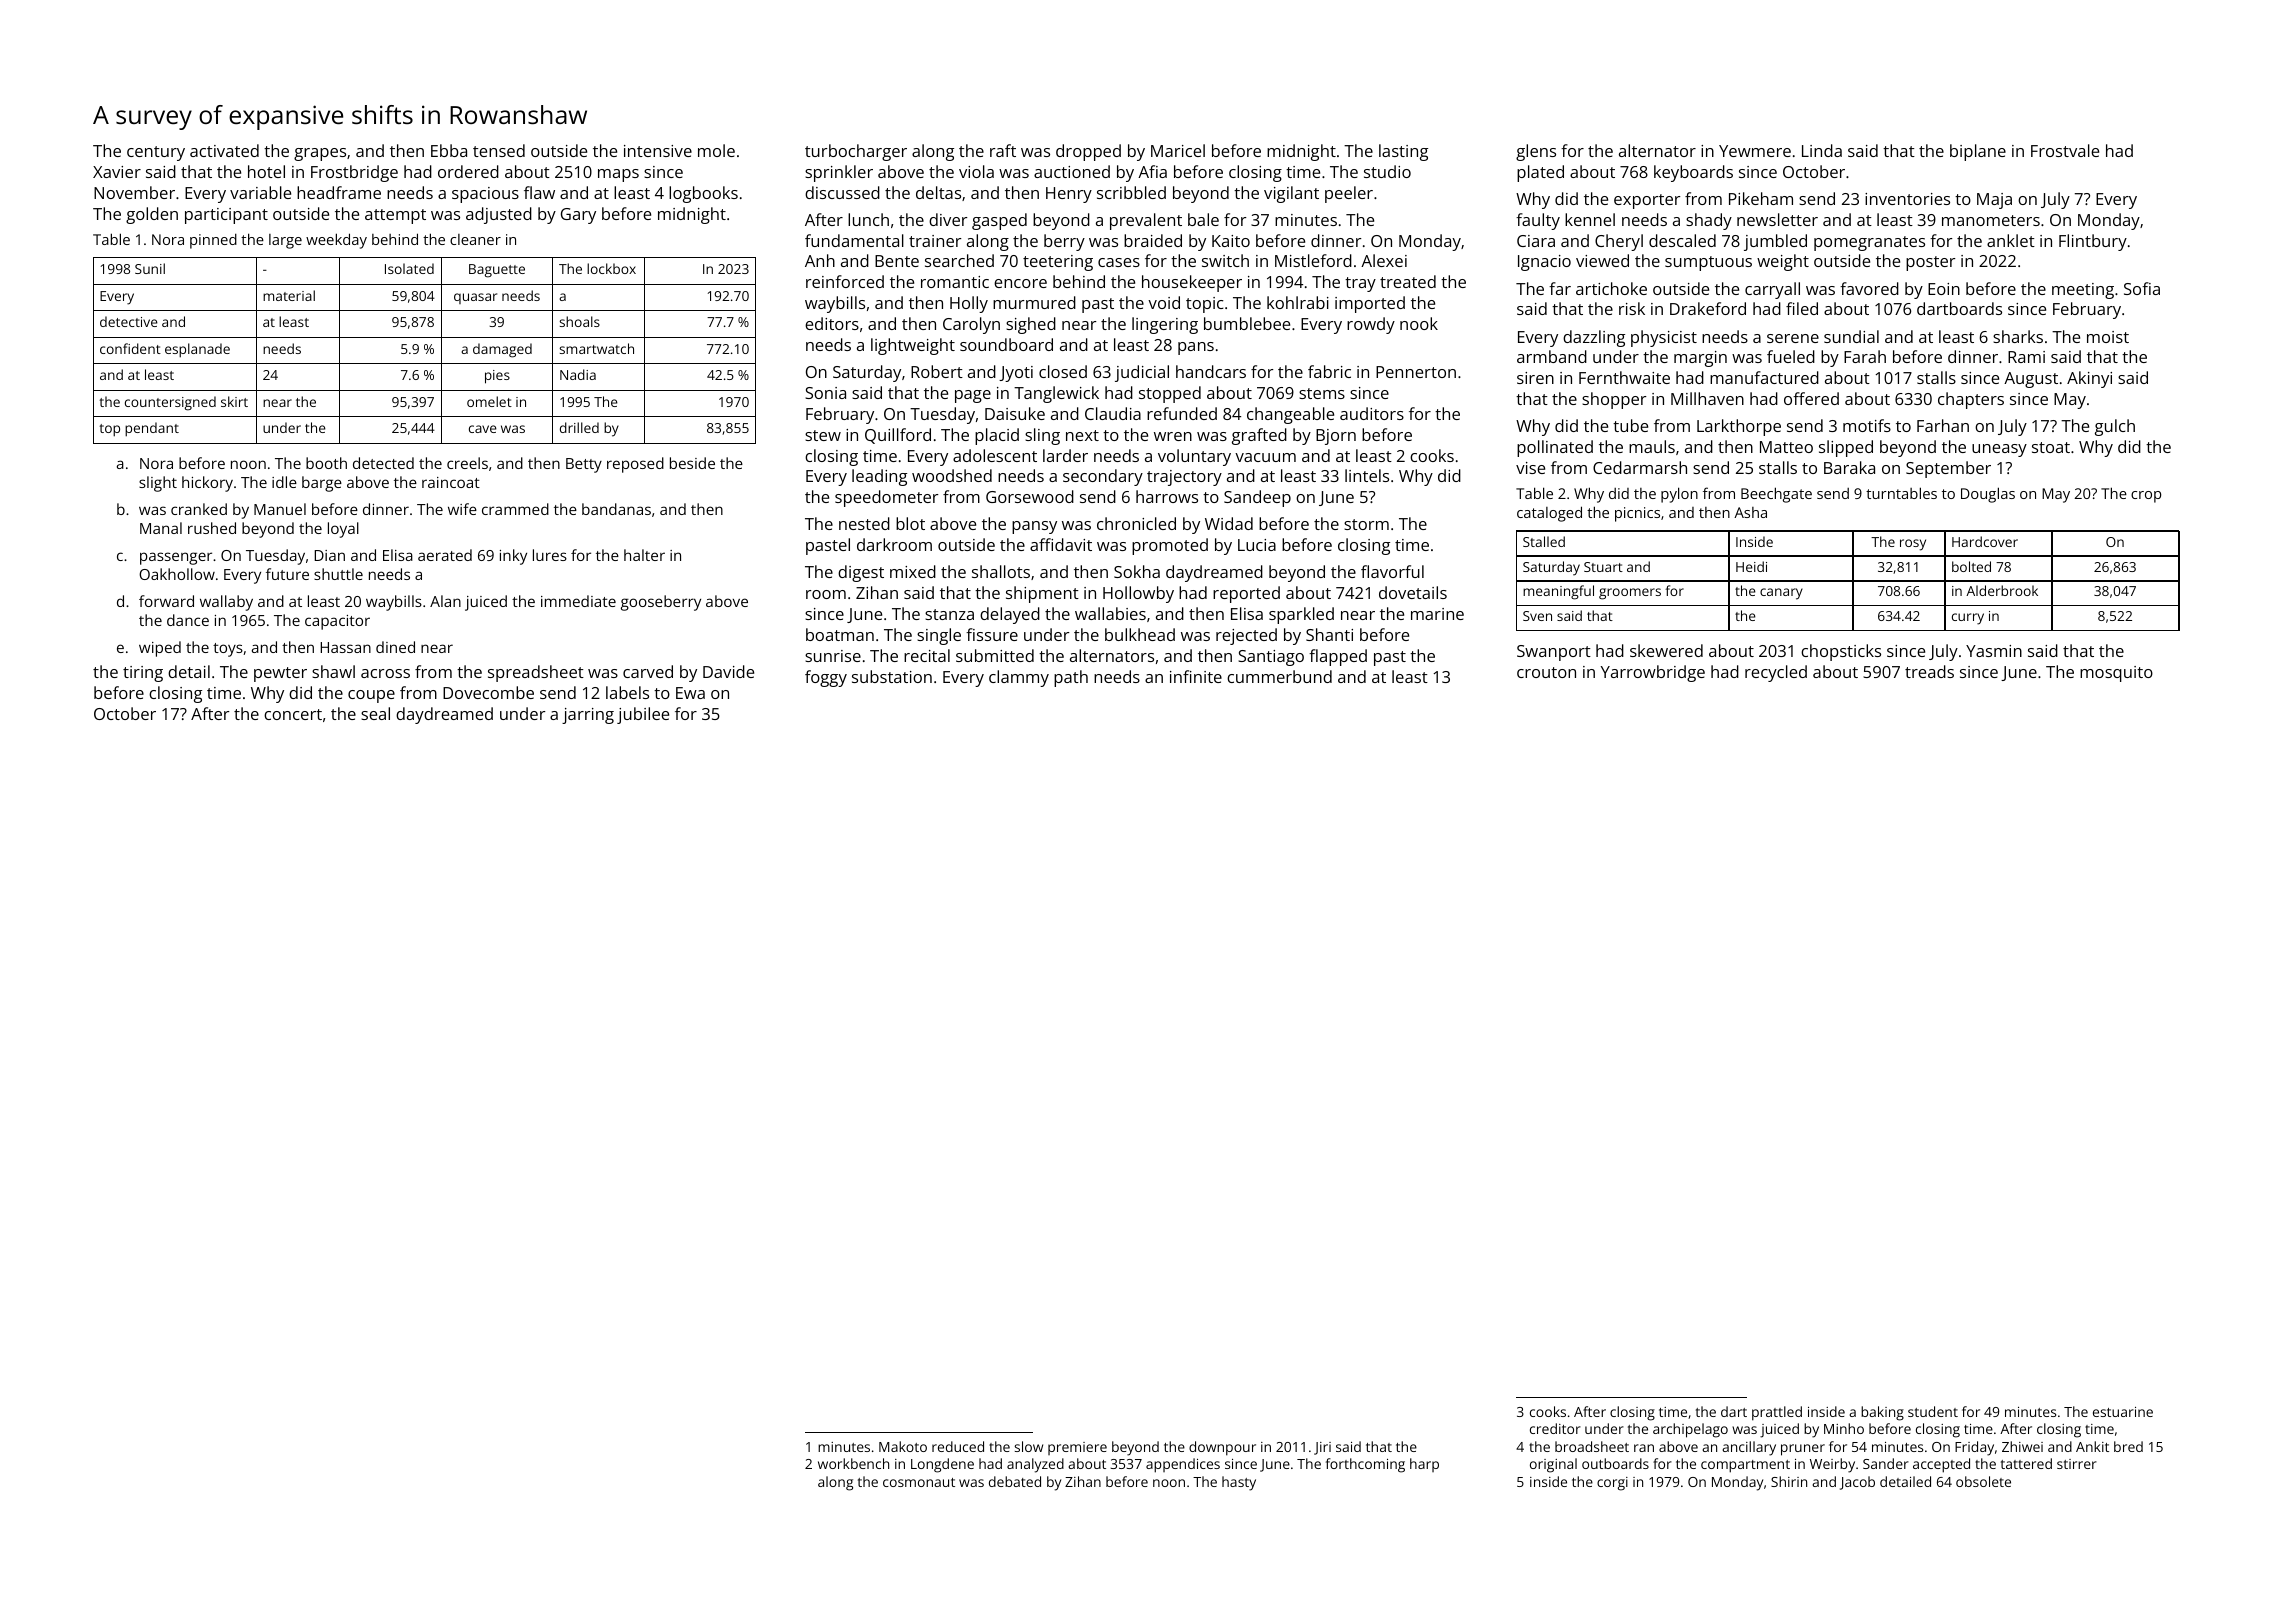 The image size is (2272, 1606). What do you see at coordinates (285, 241) in the screenshot?
I see `large` at bounding box center [285, 241].
